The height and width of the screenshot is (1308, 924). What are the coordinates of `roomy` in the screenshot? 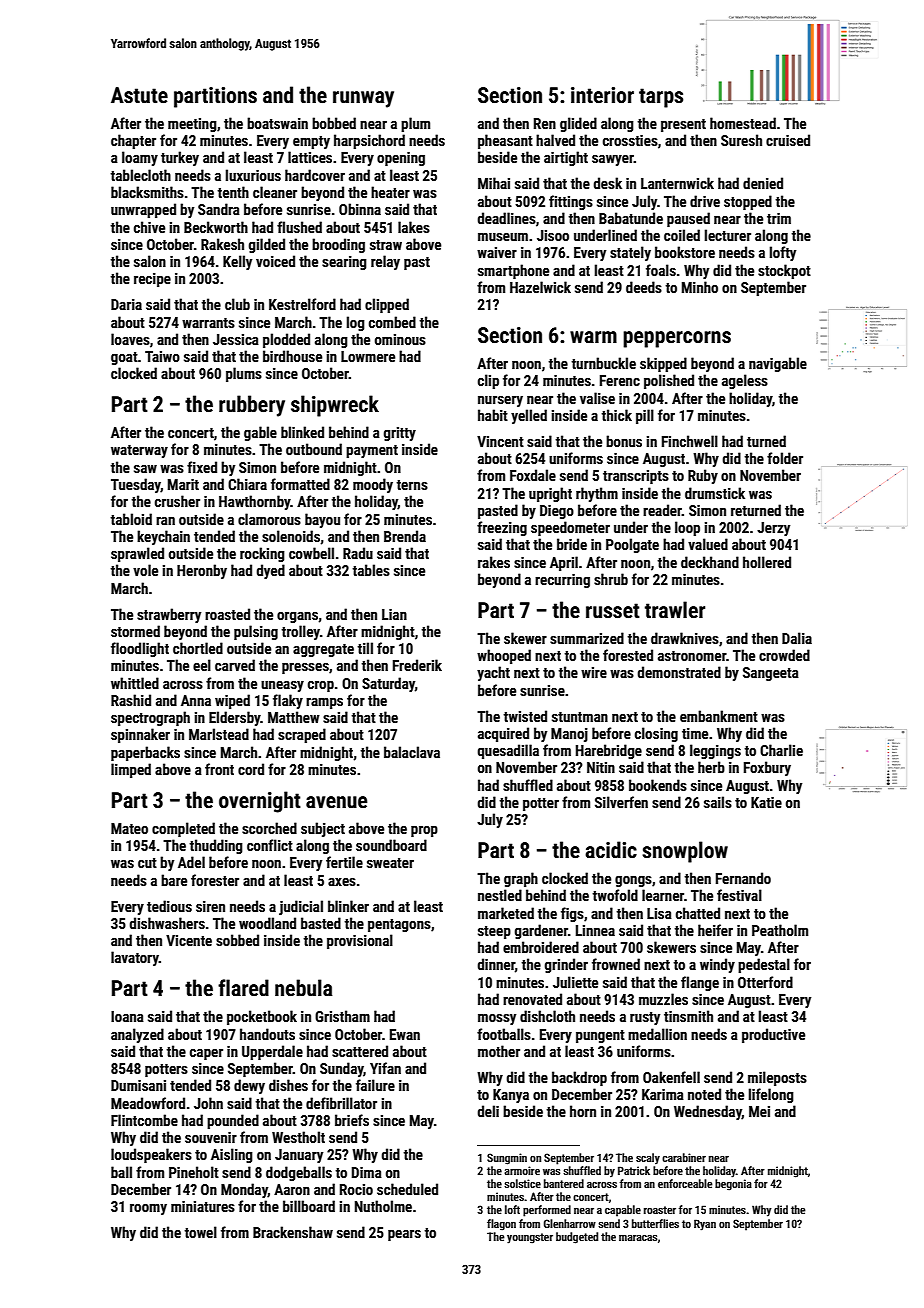 It's located at (148, 1209).
